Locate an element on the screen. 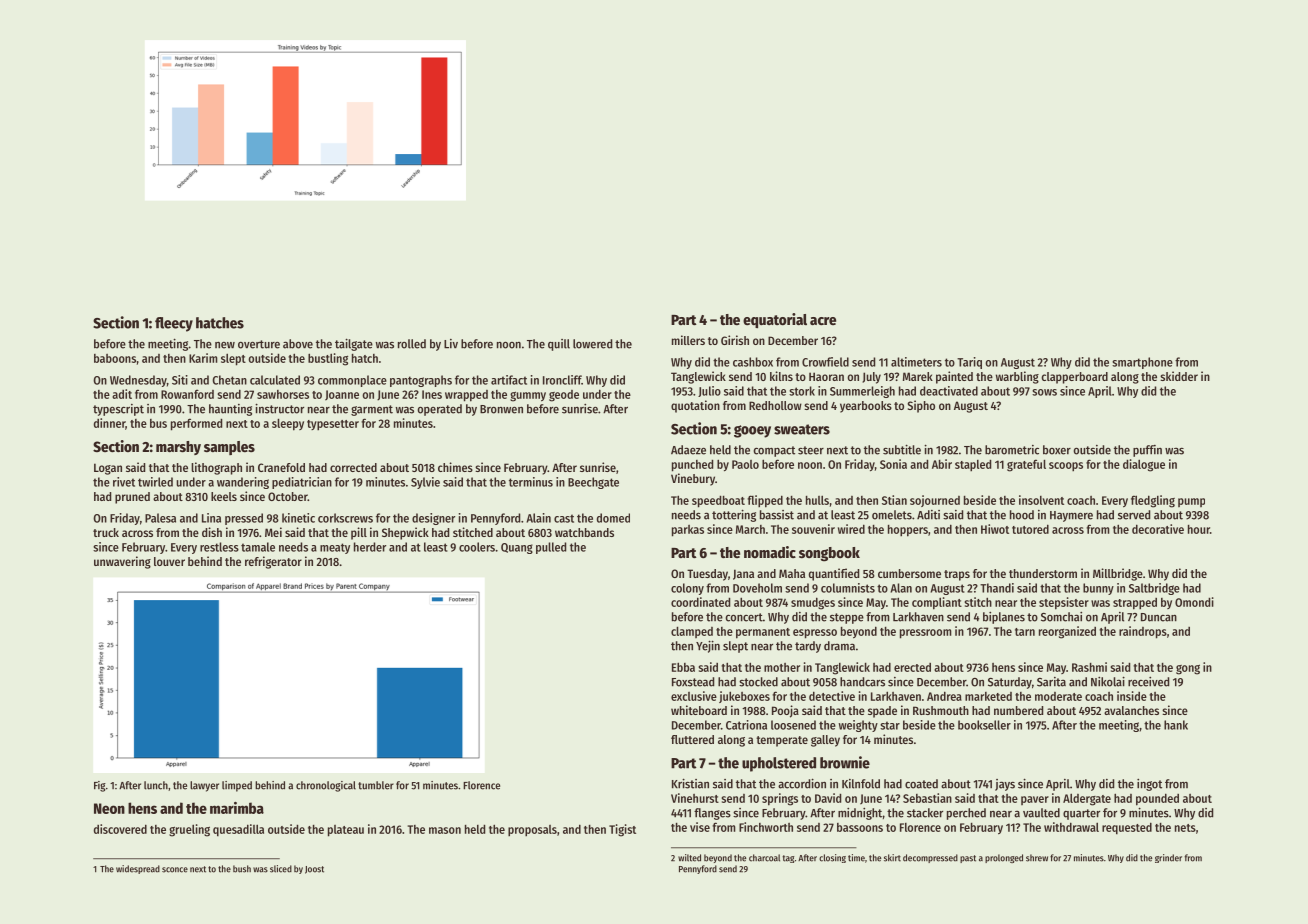  chimes is located at coordinates (455, 467).
